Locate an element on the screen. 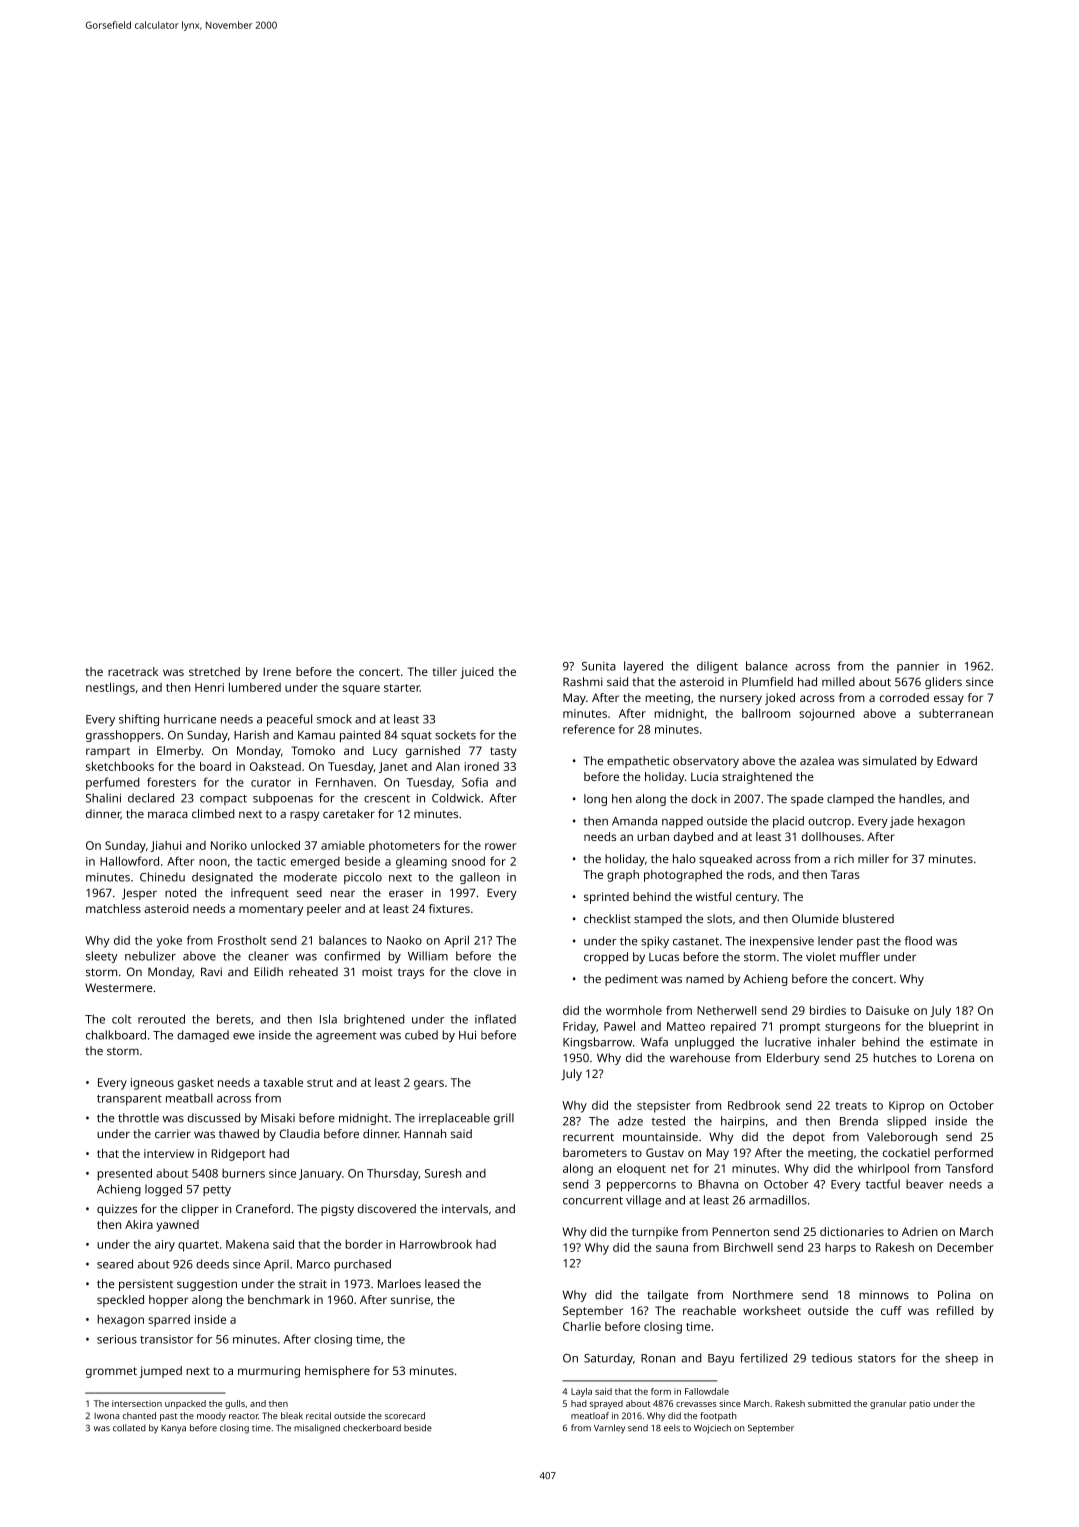 This screenshot has width=1079, height=1527. damaged is located at coordinates (203, 1036).
